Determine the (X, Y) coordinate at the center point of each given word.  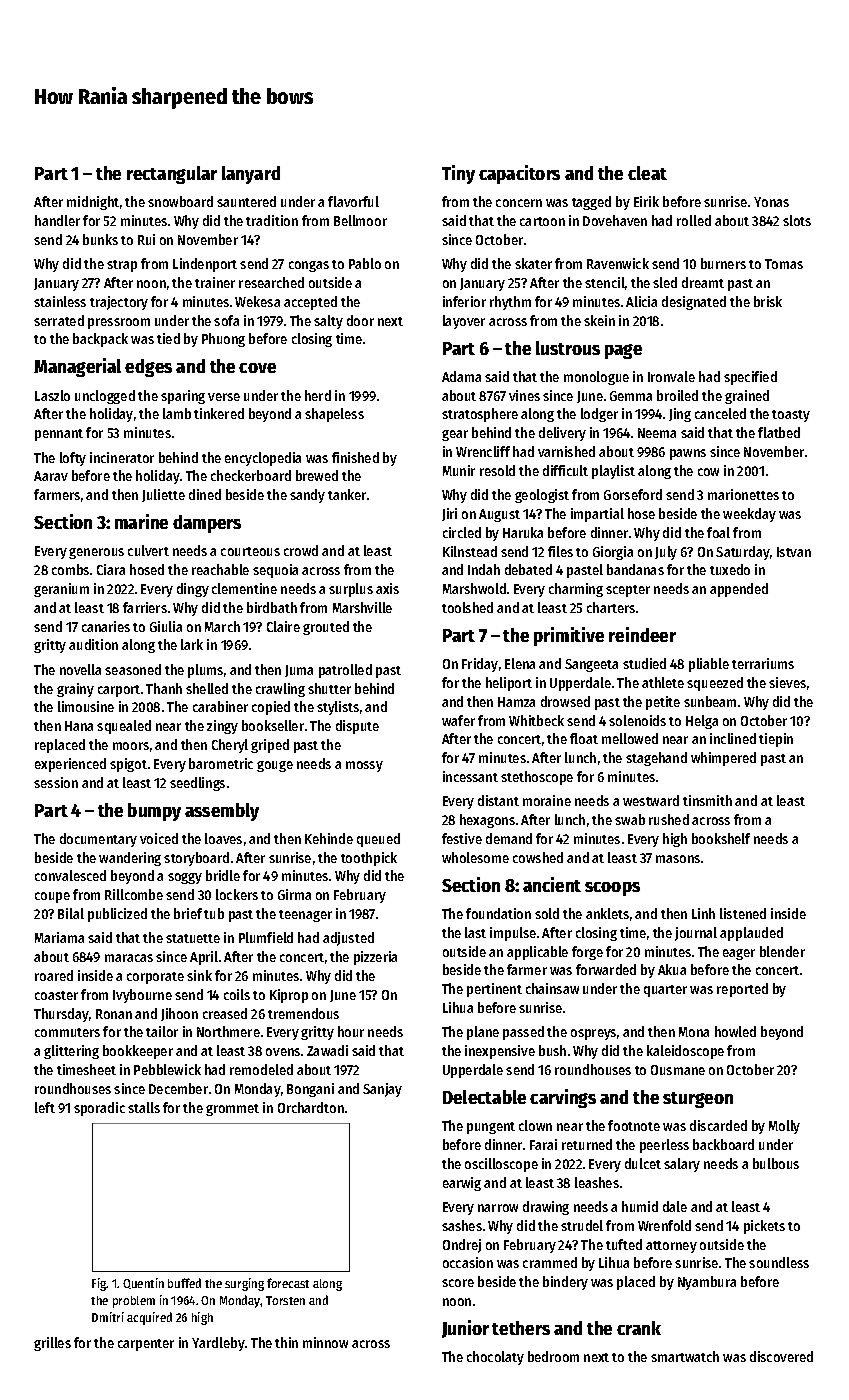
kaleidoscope (685, 1052)
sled (665, 282)
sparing (183, 397)
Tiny (458, 174)
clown (535, 1125)
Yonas (771, 202)
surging (244, 1284)
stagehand (656, 759)
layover (464, 322)
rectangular (172, 175)
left (45, 1107)
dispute (357, 727)
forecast (288, 1283)
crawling (280, 690)
